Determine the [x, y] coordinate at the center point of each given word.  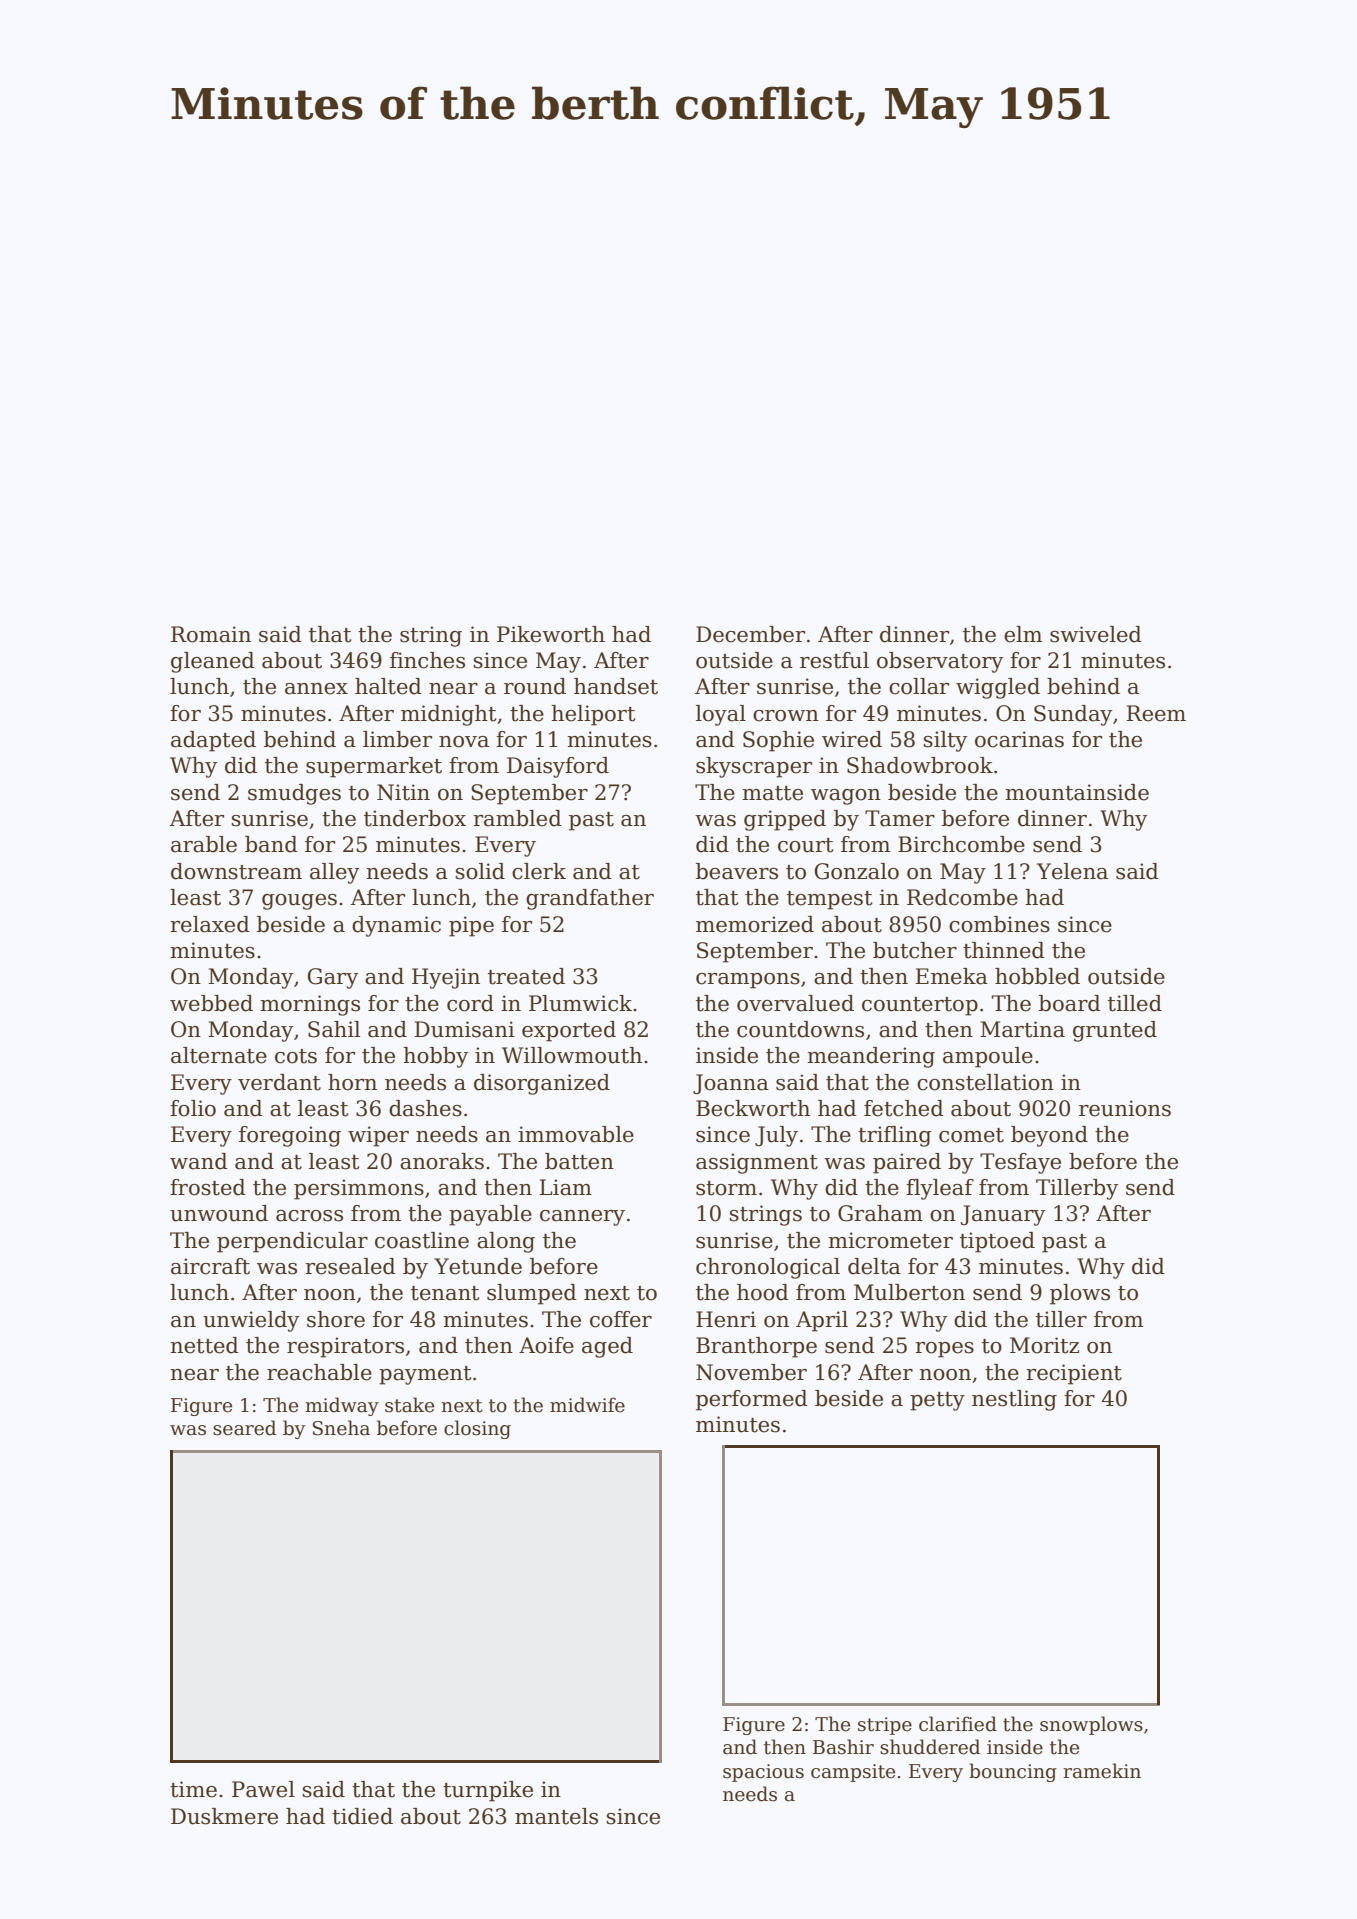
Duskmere [224, 1816]
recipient [1074, 1374]
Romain [211, 634]
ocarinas [1019, 739]
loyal [721, 715]
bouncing [1013, 1772]
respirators [345, 1347]
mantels [556, 1816]
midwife [587, 1405]
